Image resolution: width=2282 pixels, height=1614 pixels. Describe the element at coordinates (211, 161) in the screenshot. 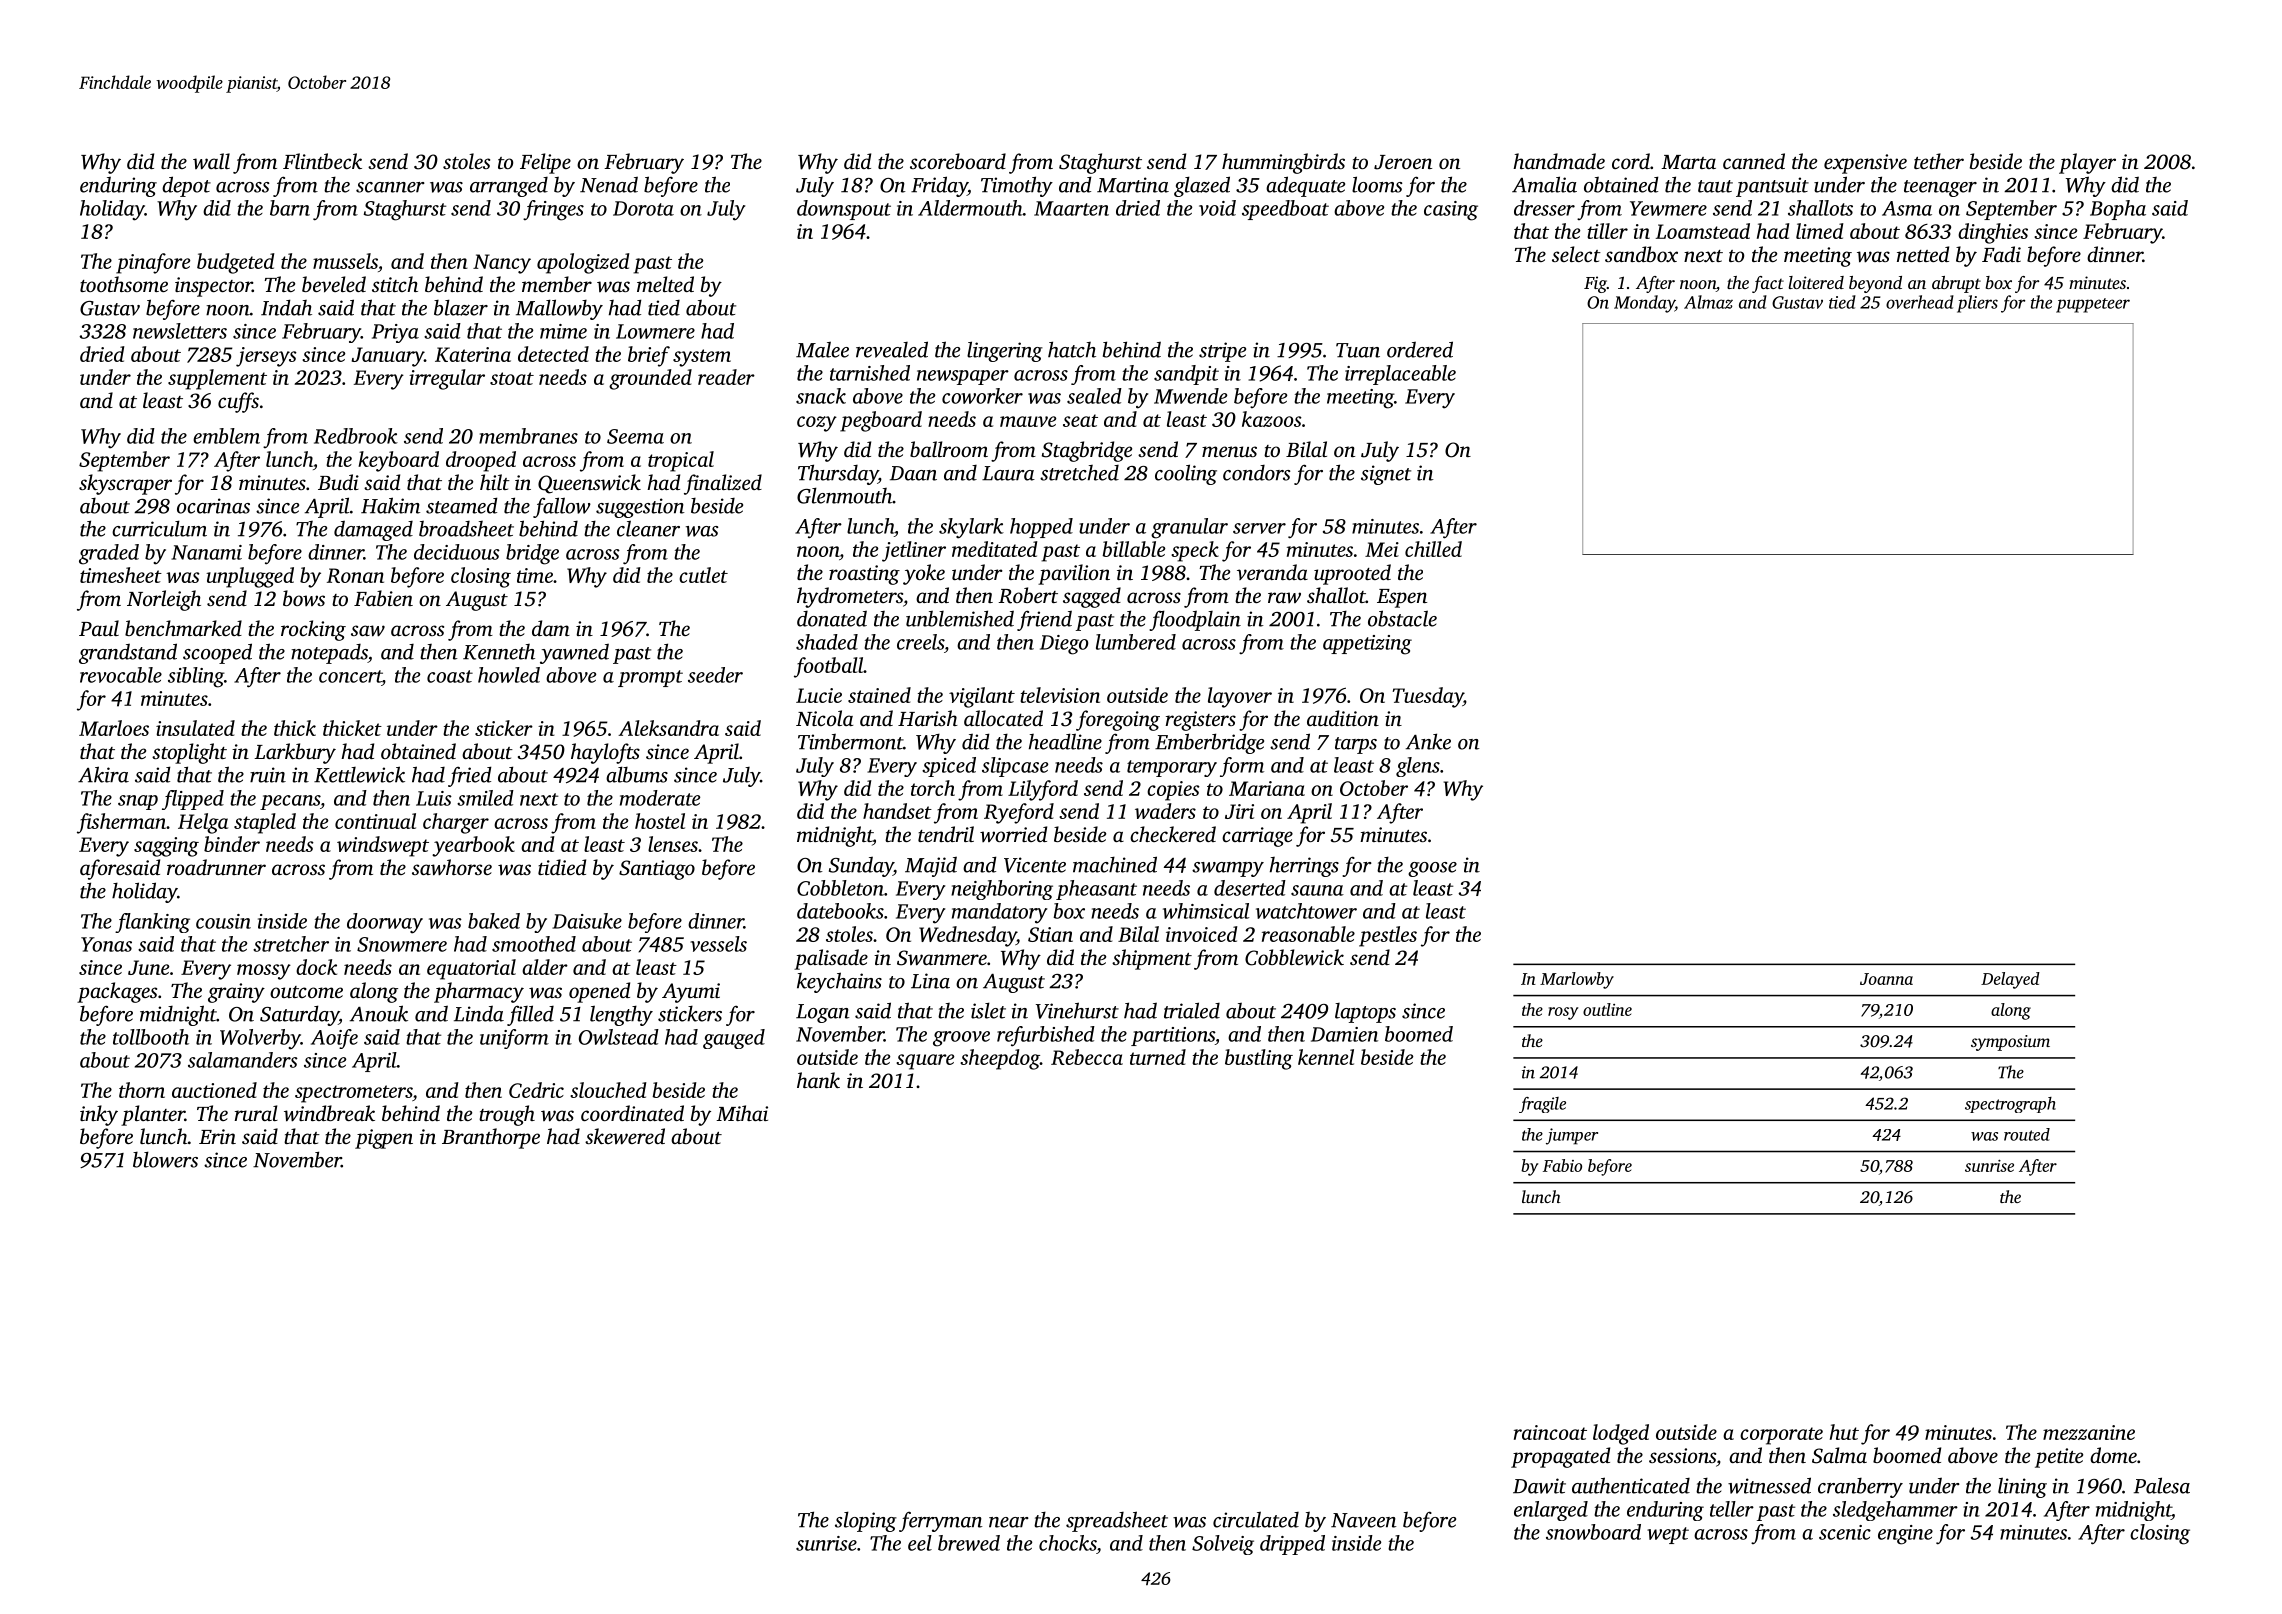

I see `wall` at that location.
